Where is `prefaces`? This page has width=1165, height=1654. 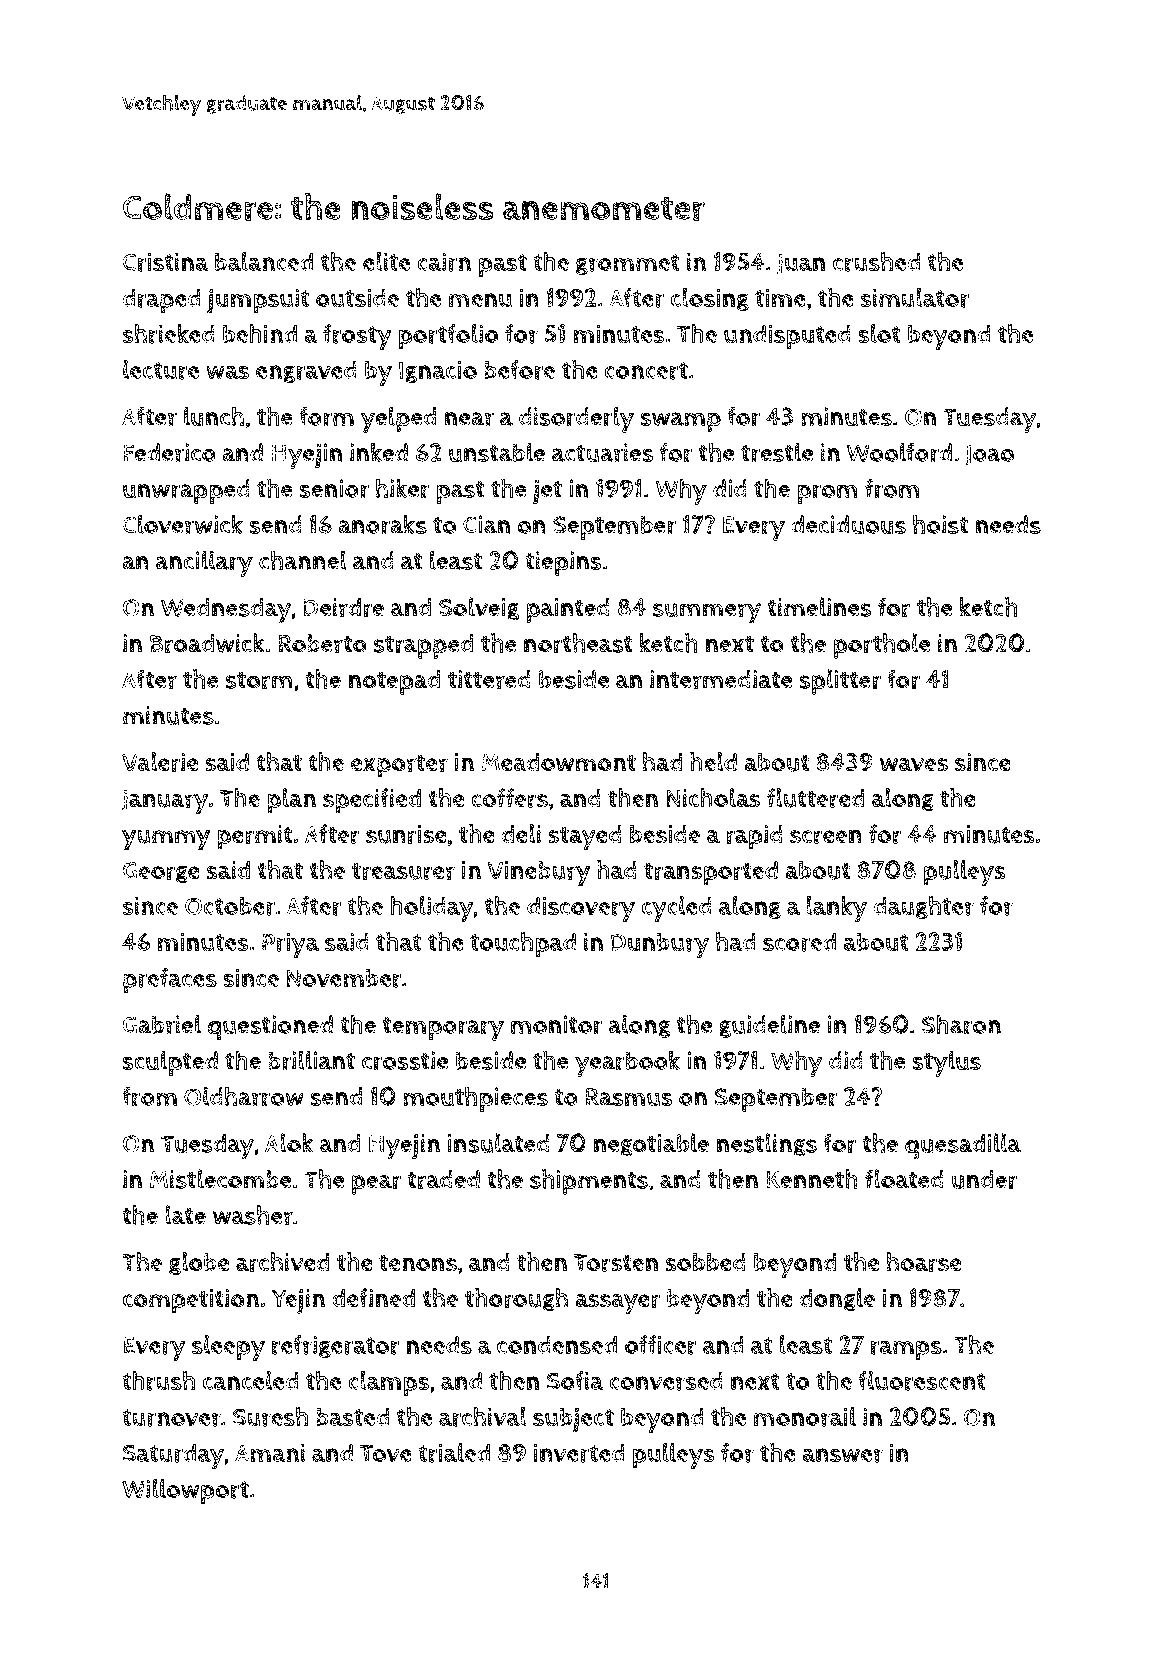
prefaces is located at coordinates (170, 980).
